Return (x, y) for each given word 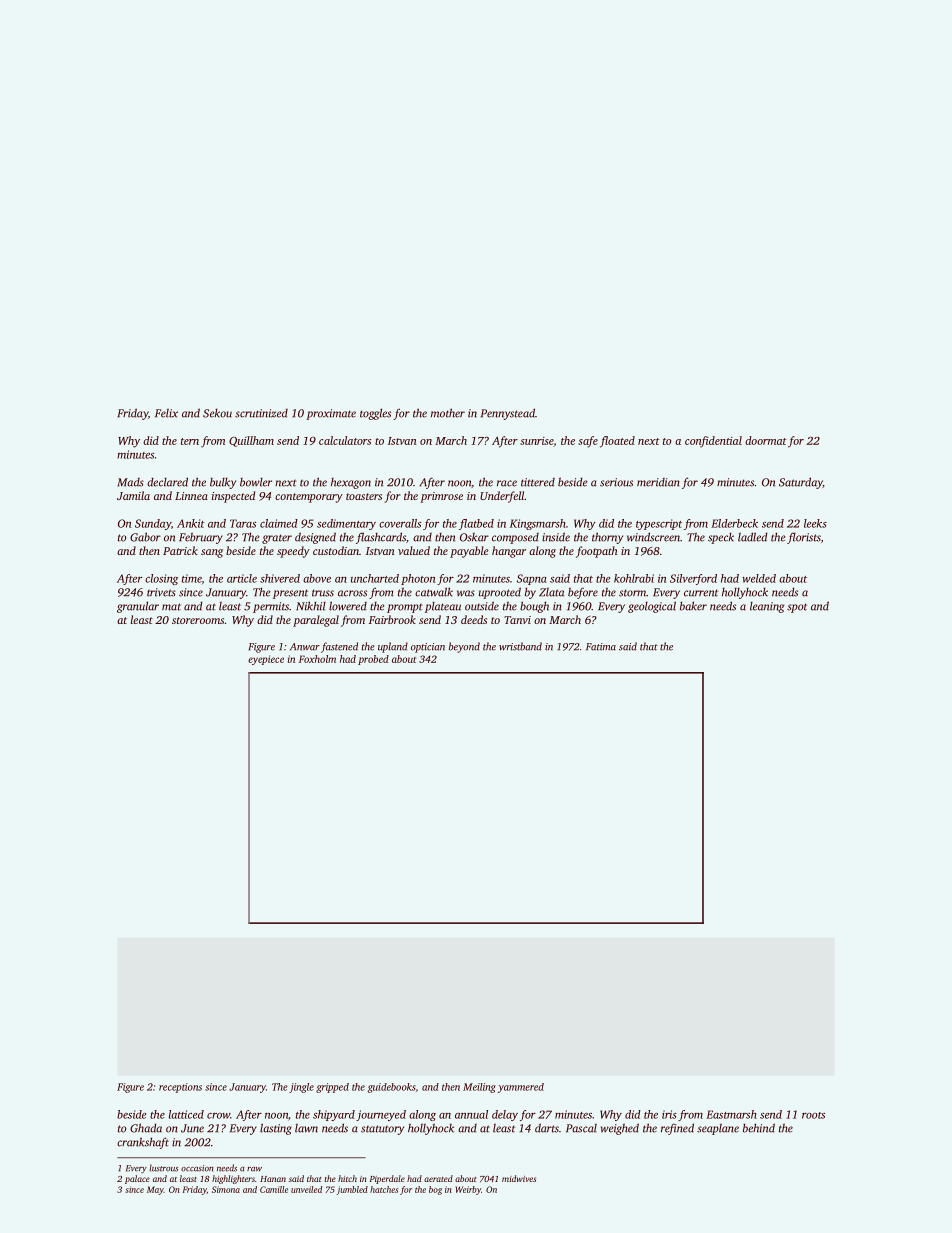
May (155, 1190)
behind (759, 1128)
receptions (180, 1088)
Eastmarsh (731, 1114)
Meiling (479, 1088)
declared (167, 482)
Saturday (801, 483)
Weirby (468, 1190)
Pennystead (508, 414)
